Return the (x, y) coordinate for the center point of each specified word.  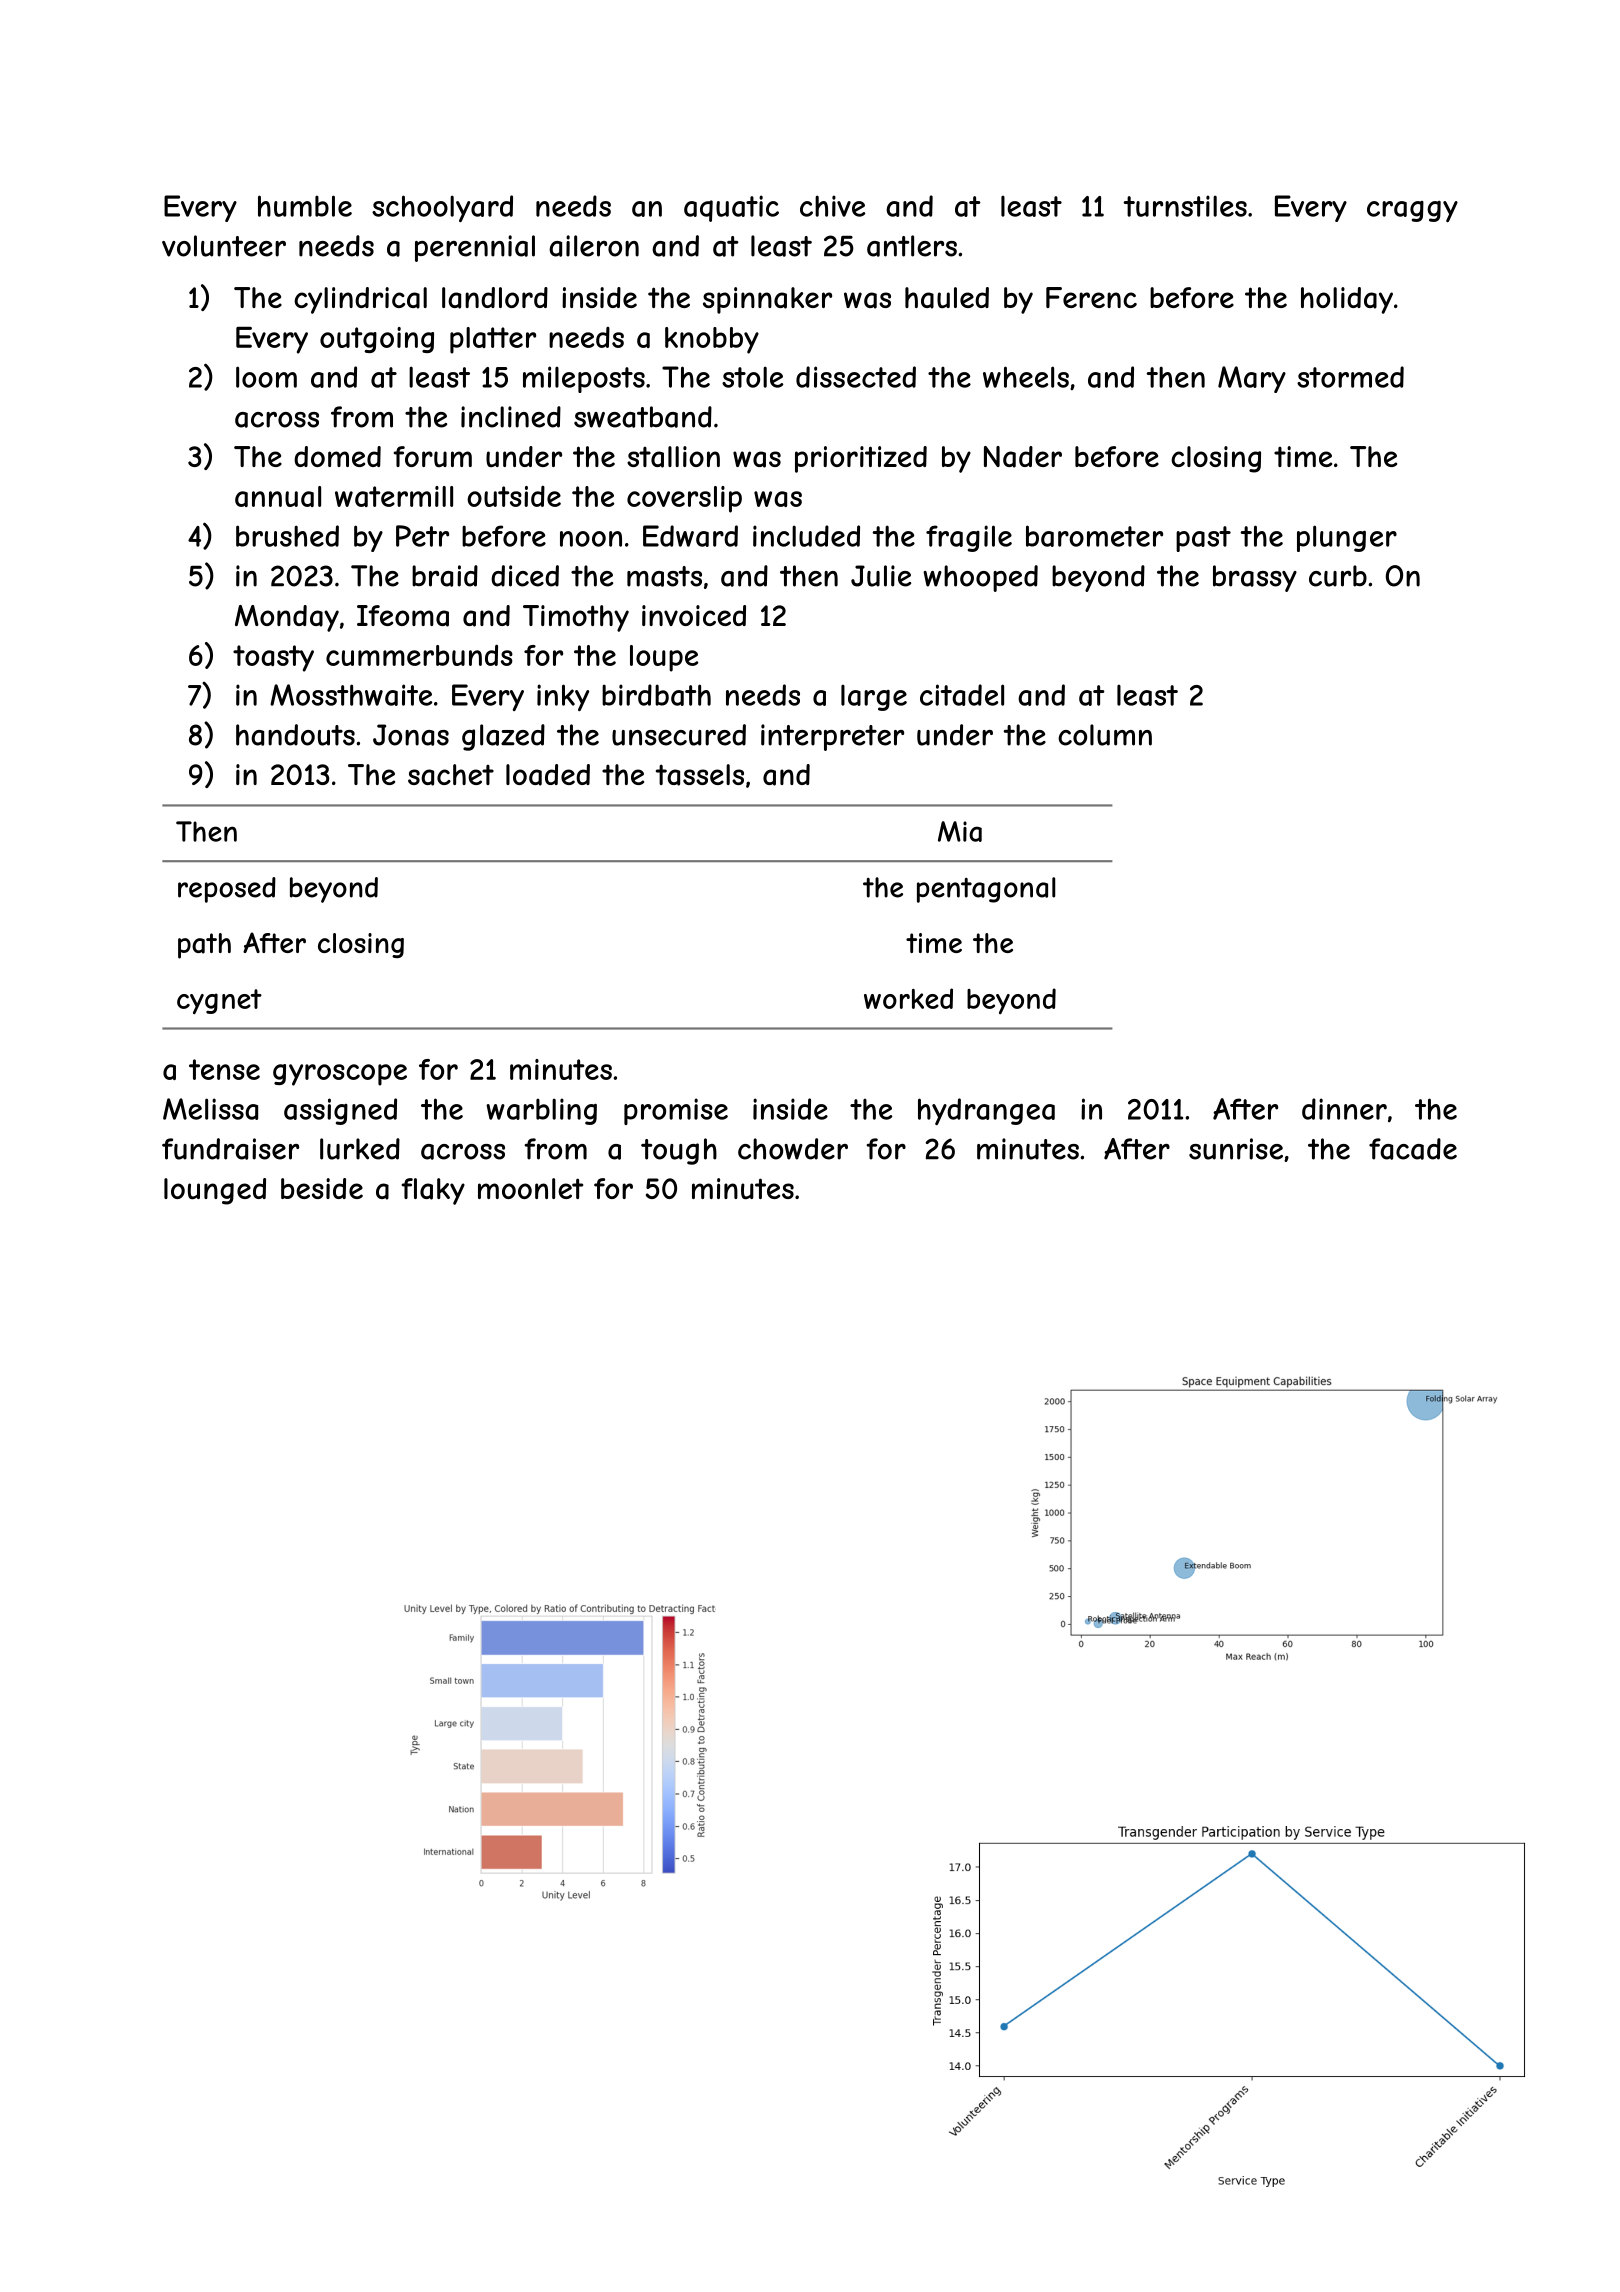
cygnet (219, 1001)
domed (337, 456)
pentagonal (986, 890)
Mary (1252, 379)
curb (1338, 576)
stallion (673, 457)
